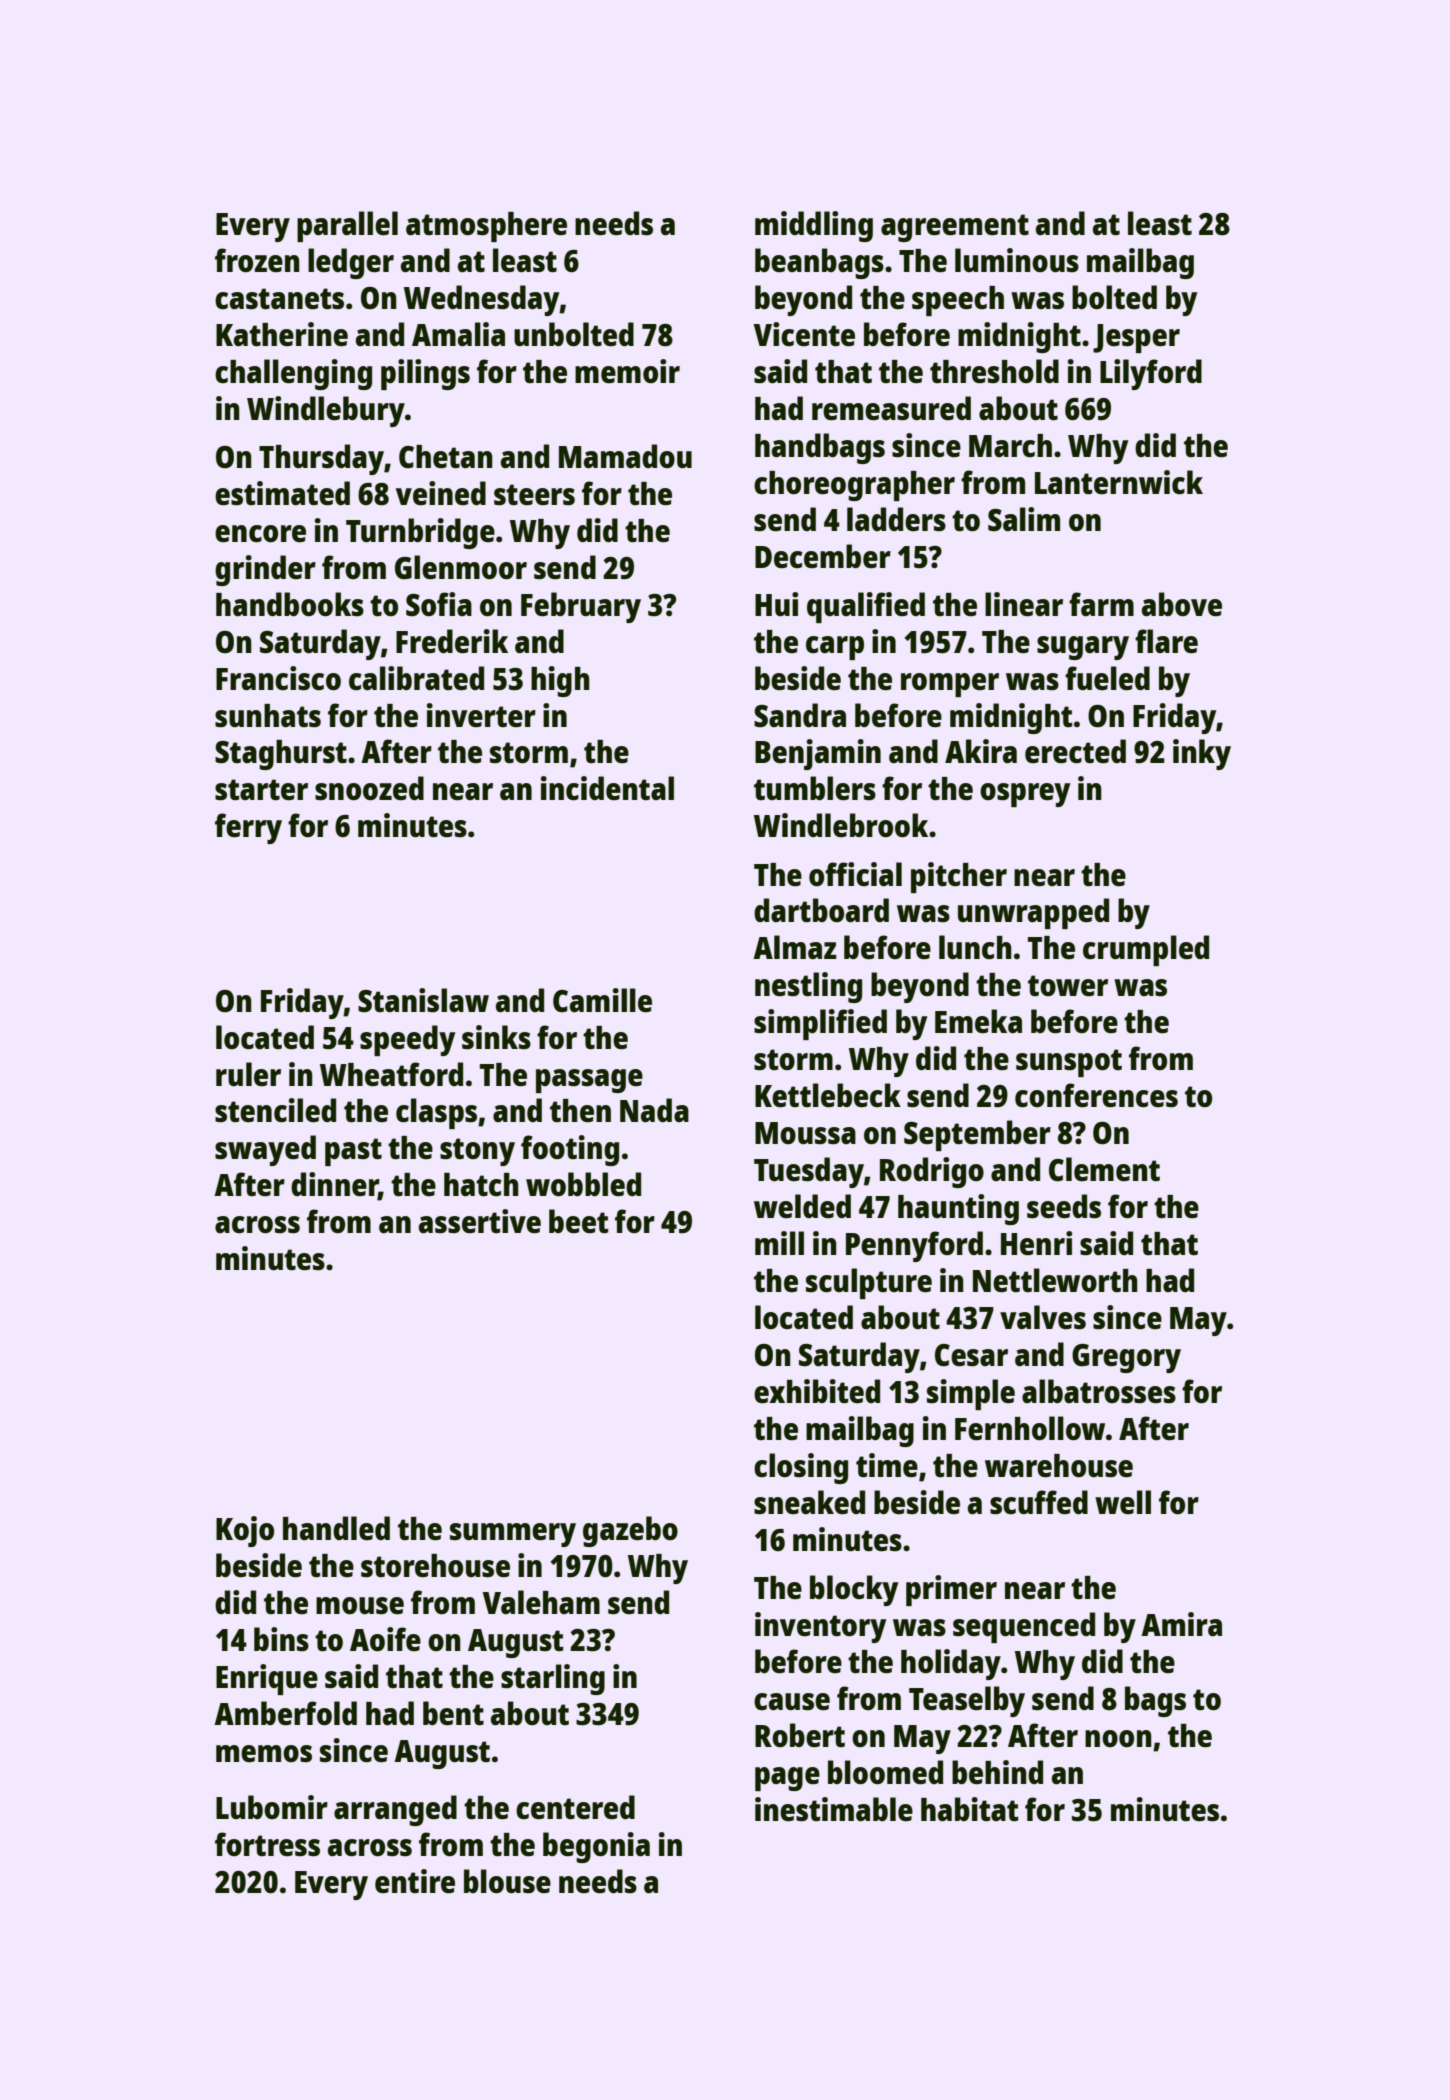 The height and width of the document is (2100, 1450). I want to click on Thursday, so click(321, 459).
